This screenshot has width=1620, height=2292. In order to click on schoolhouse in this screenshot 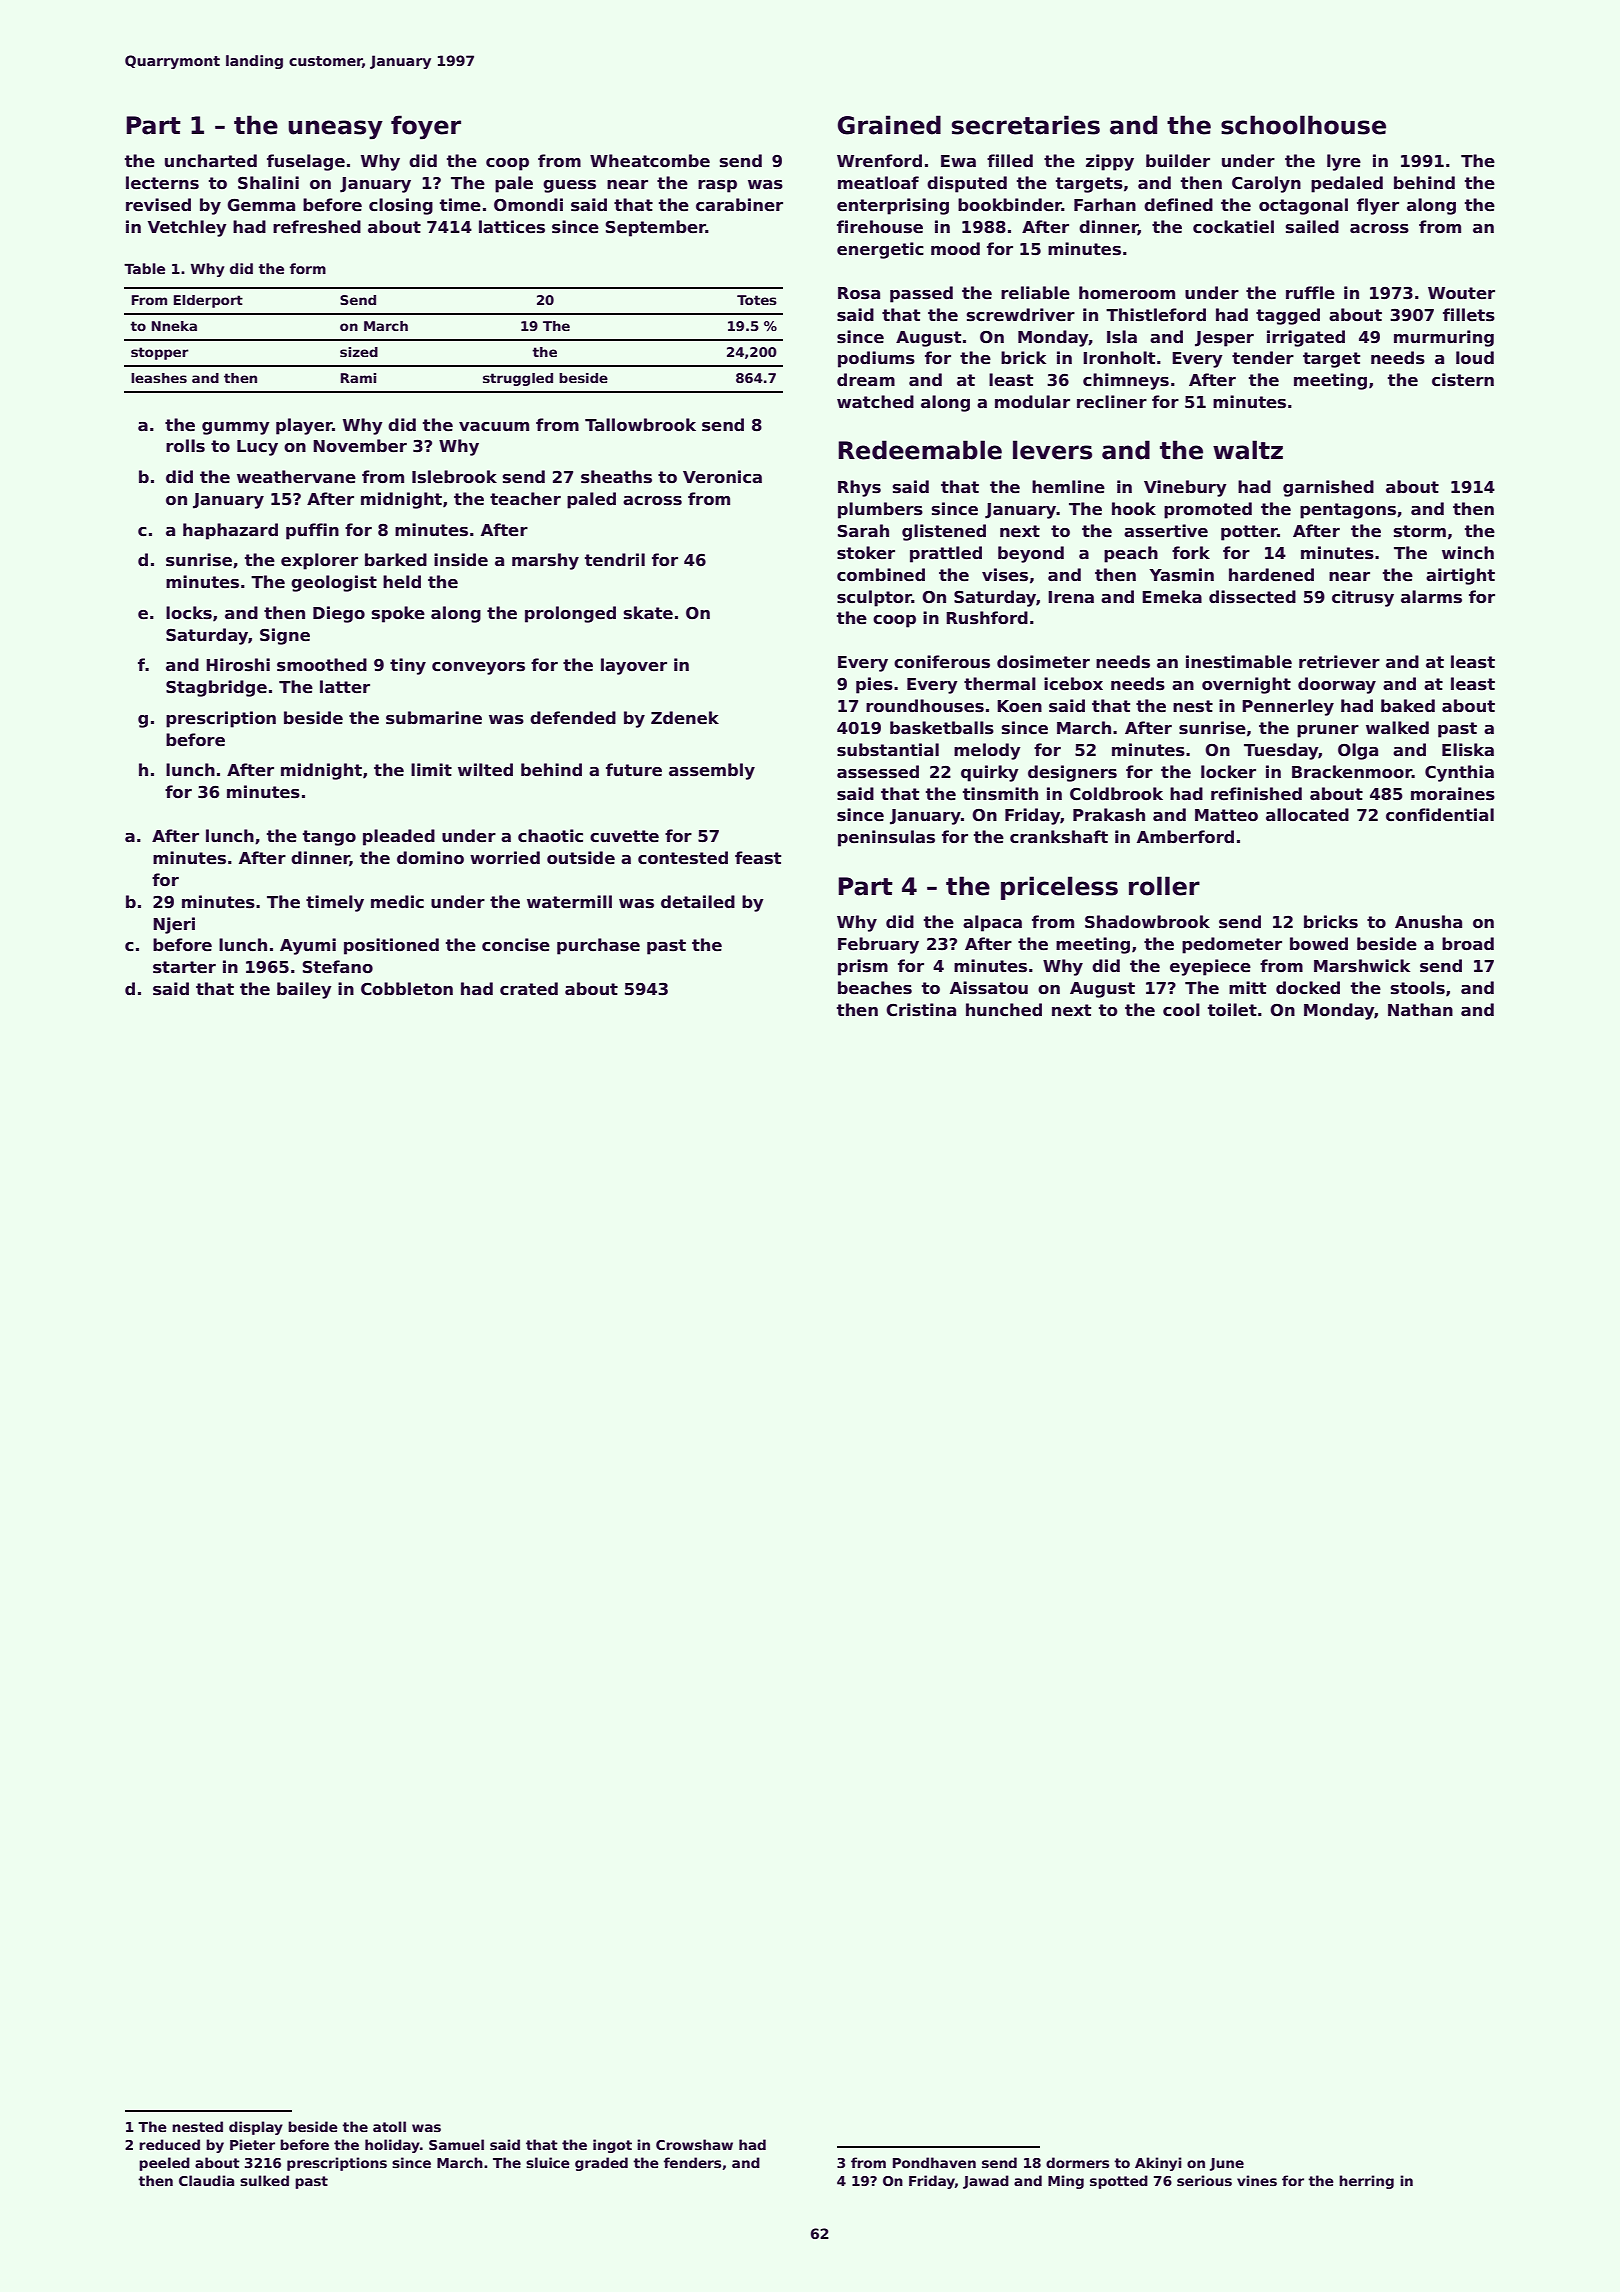, I will do `click(1303, 125)`.
